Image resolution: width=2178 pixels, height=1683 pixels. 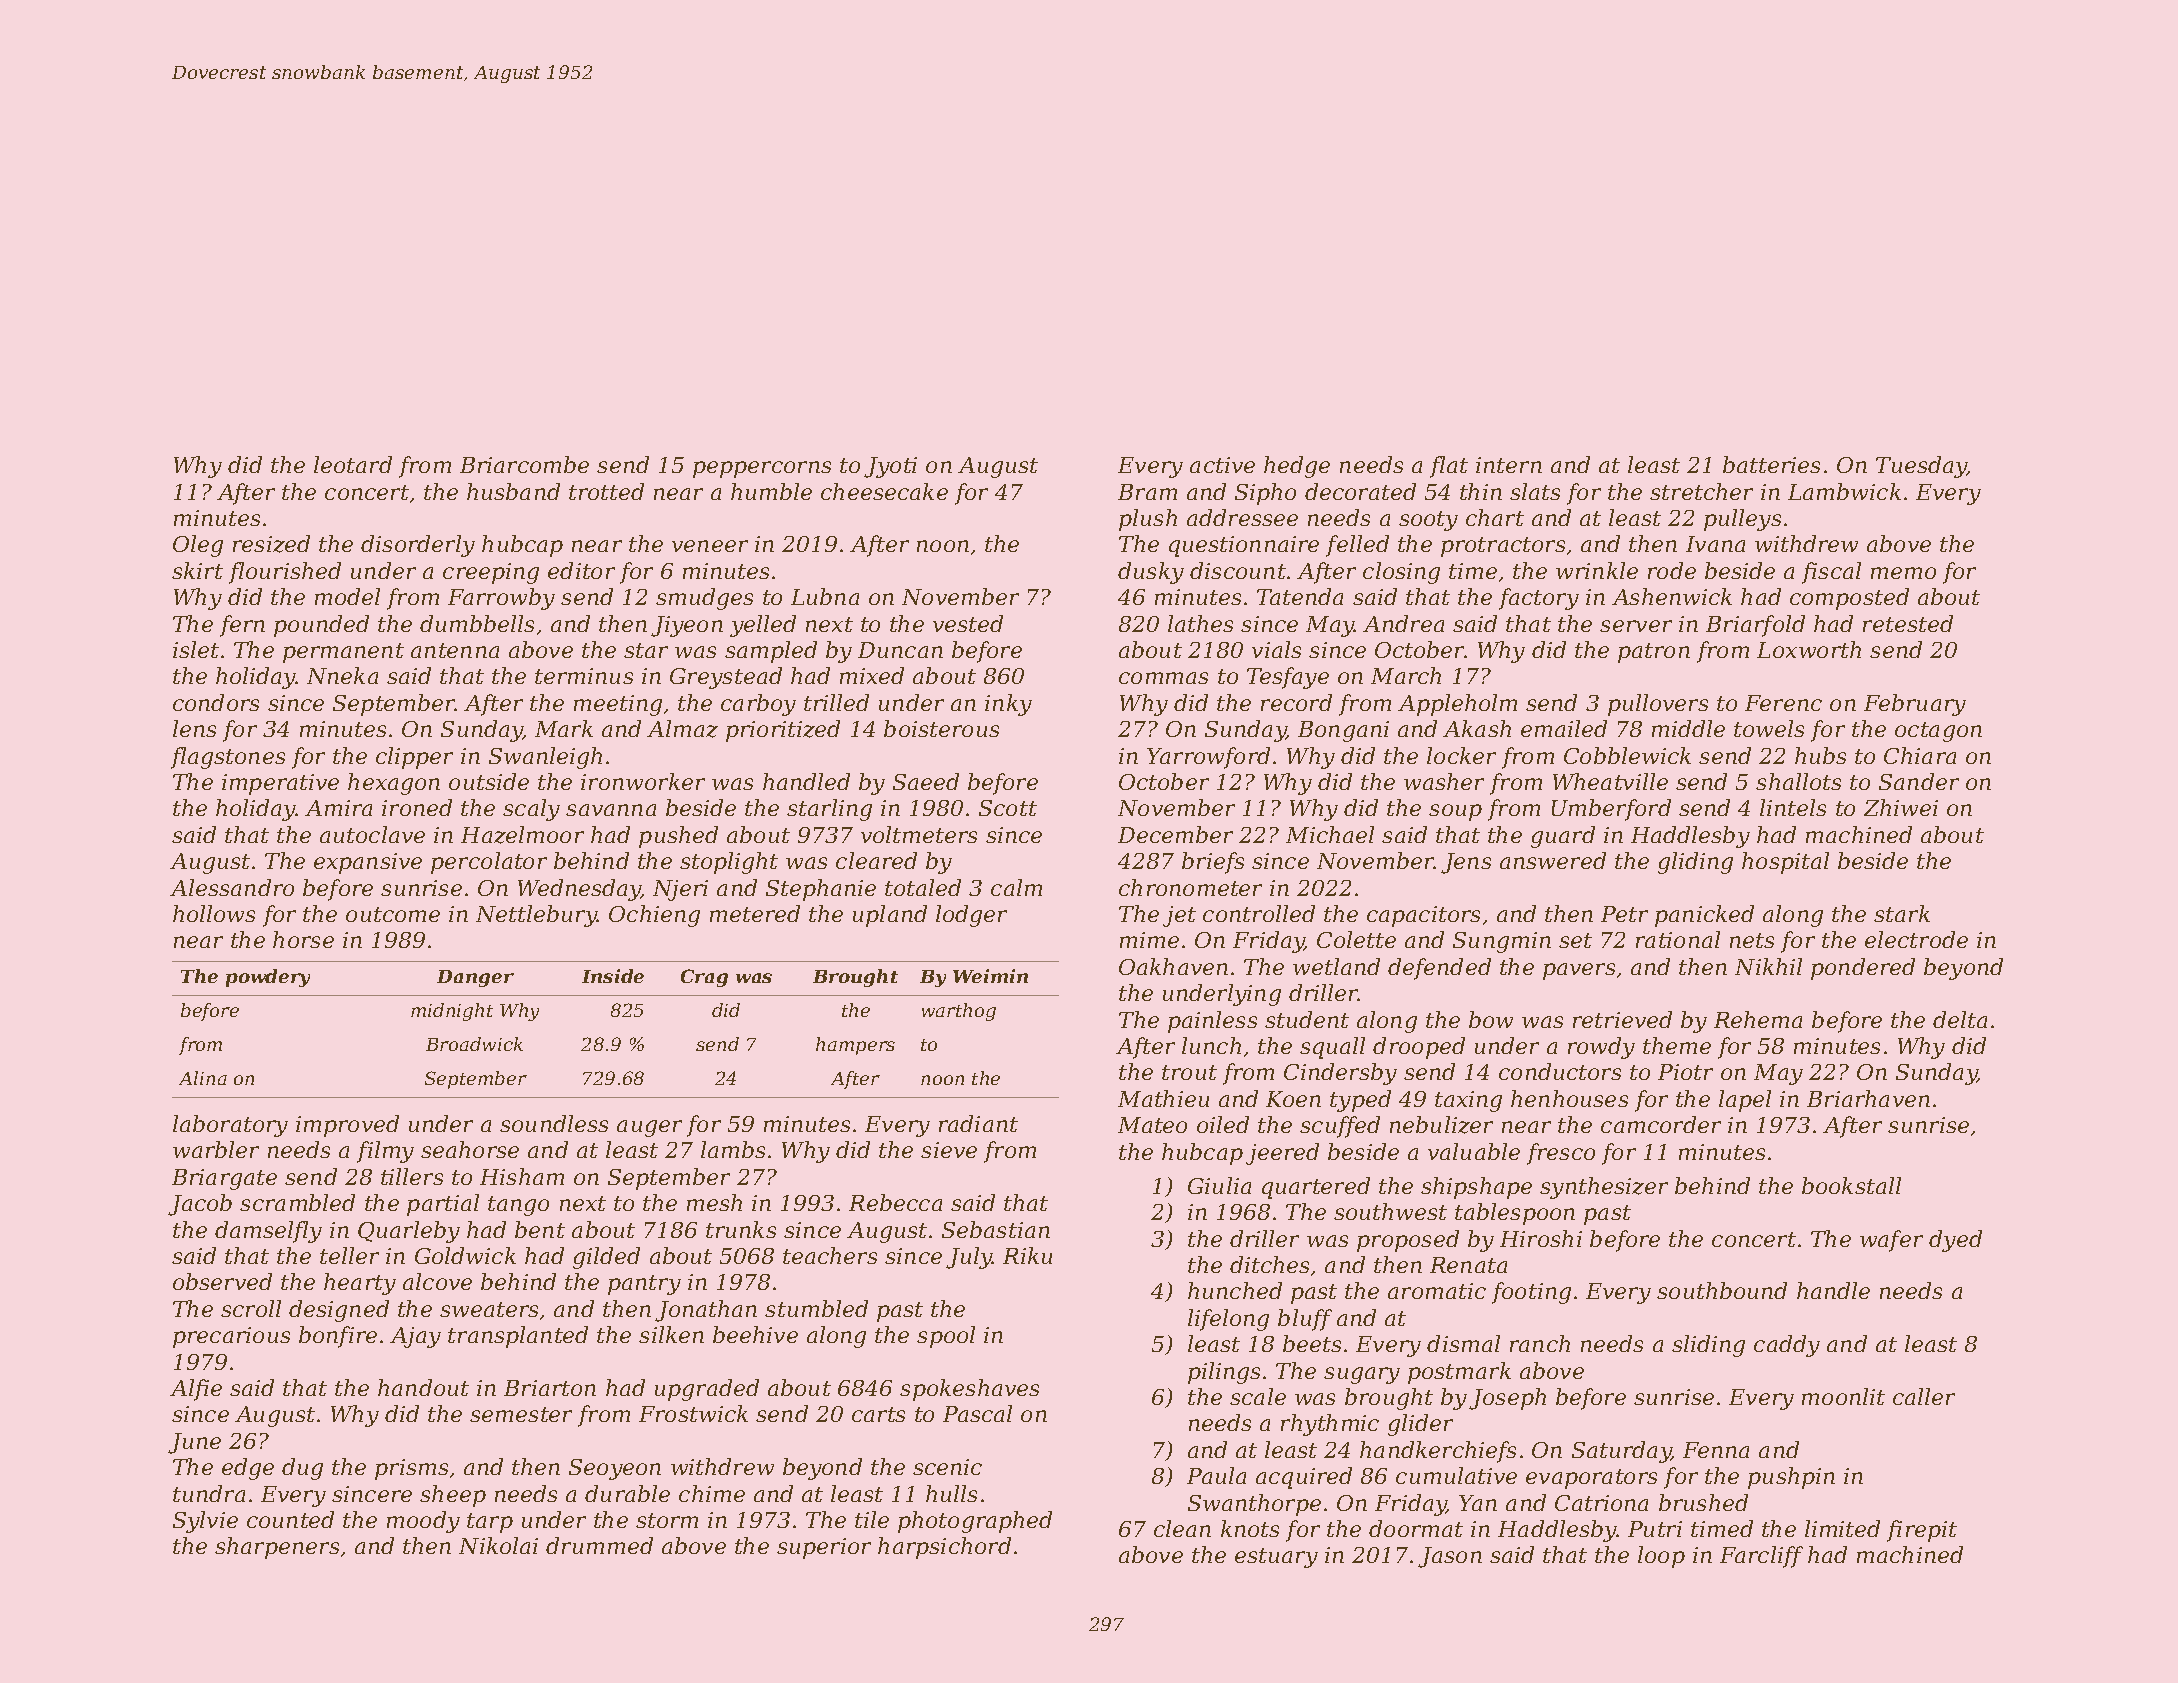 What do you see at coordinates (1330, 834) in the screenshot?
I see `Michael` at bounding box center [1330, 834].
